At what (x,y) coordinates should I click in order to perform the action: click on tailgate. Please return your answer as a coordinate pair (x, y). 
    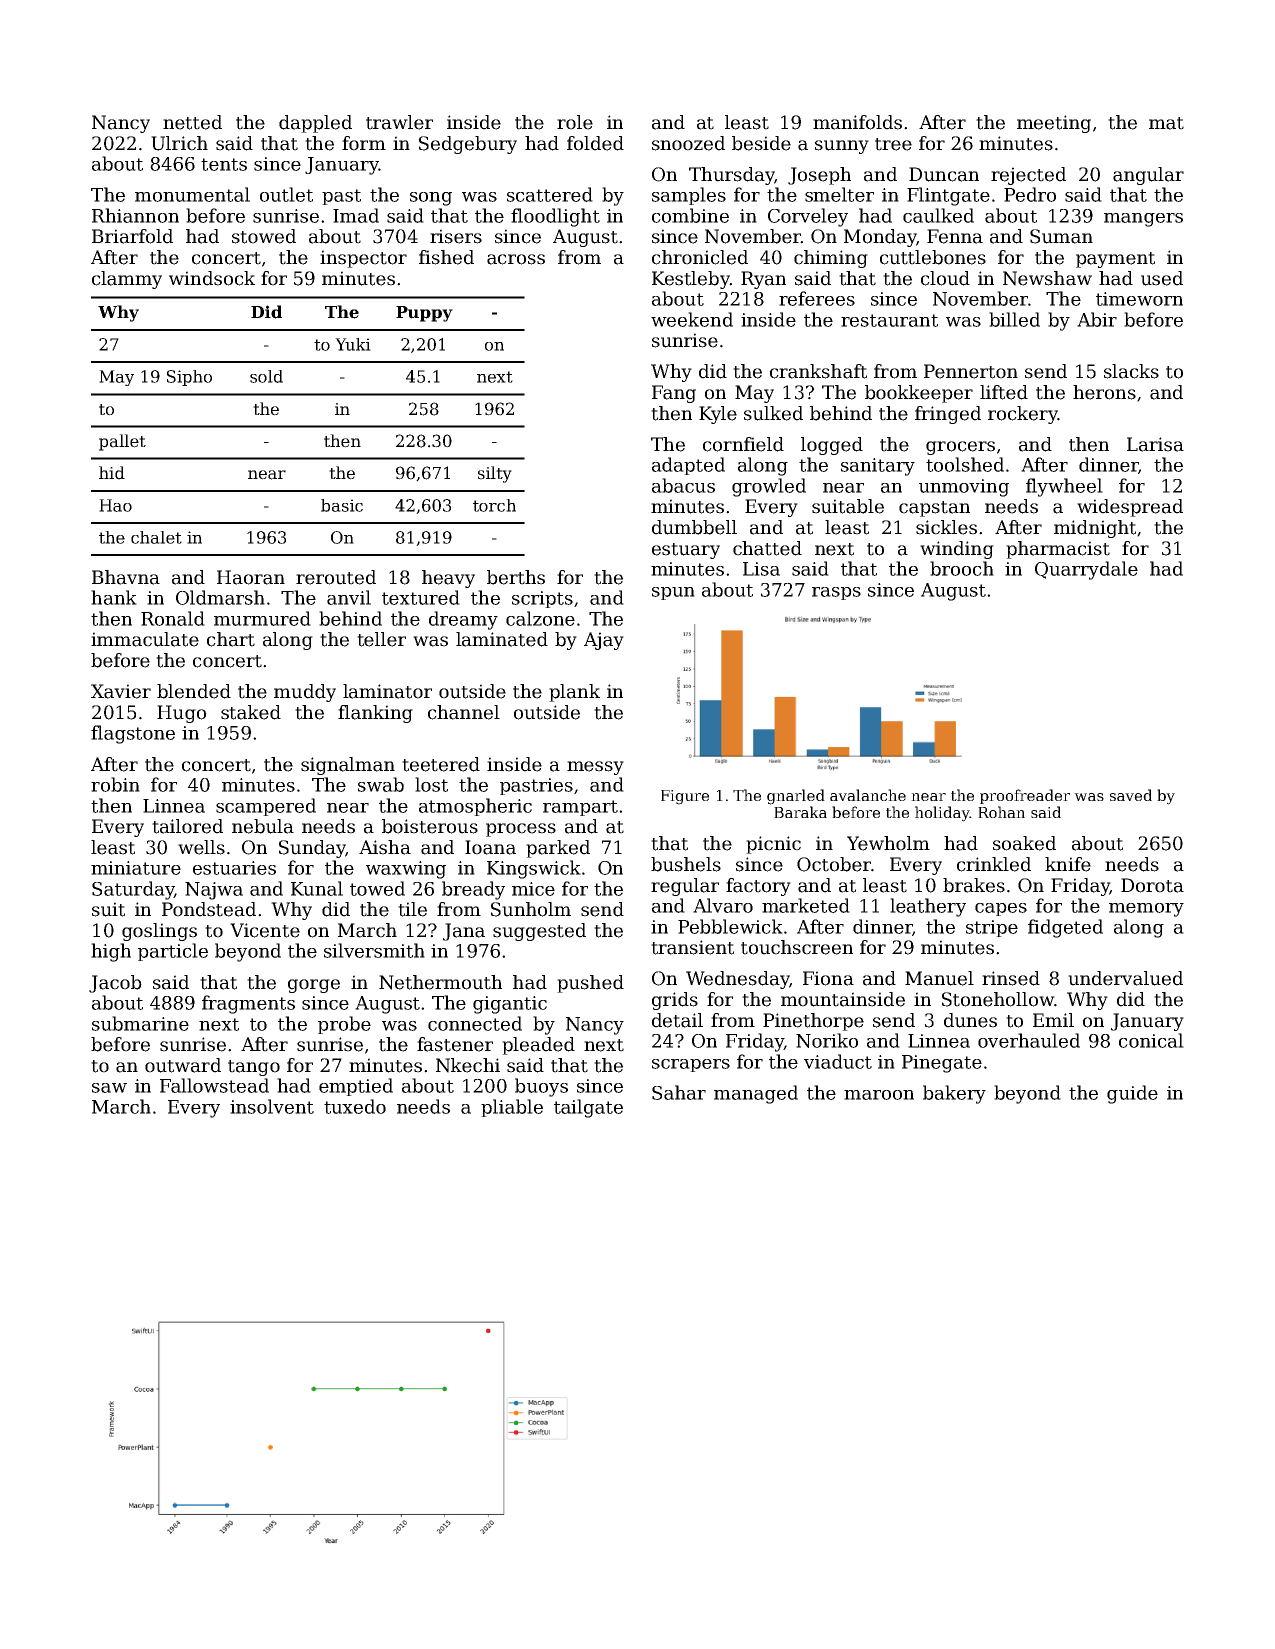
    Looking at the image, I should click on (588, 1108).
